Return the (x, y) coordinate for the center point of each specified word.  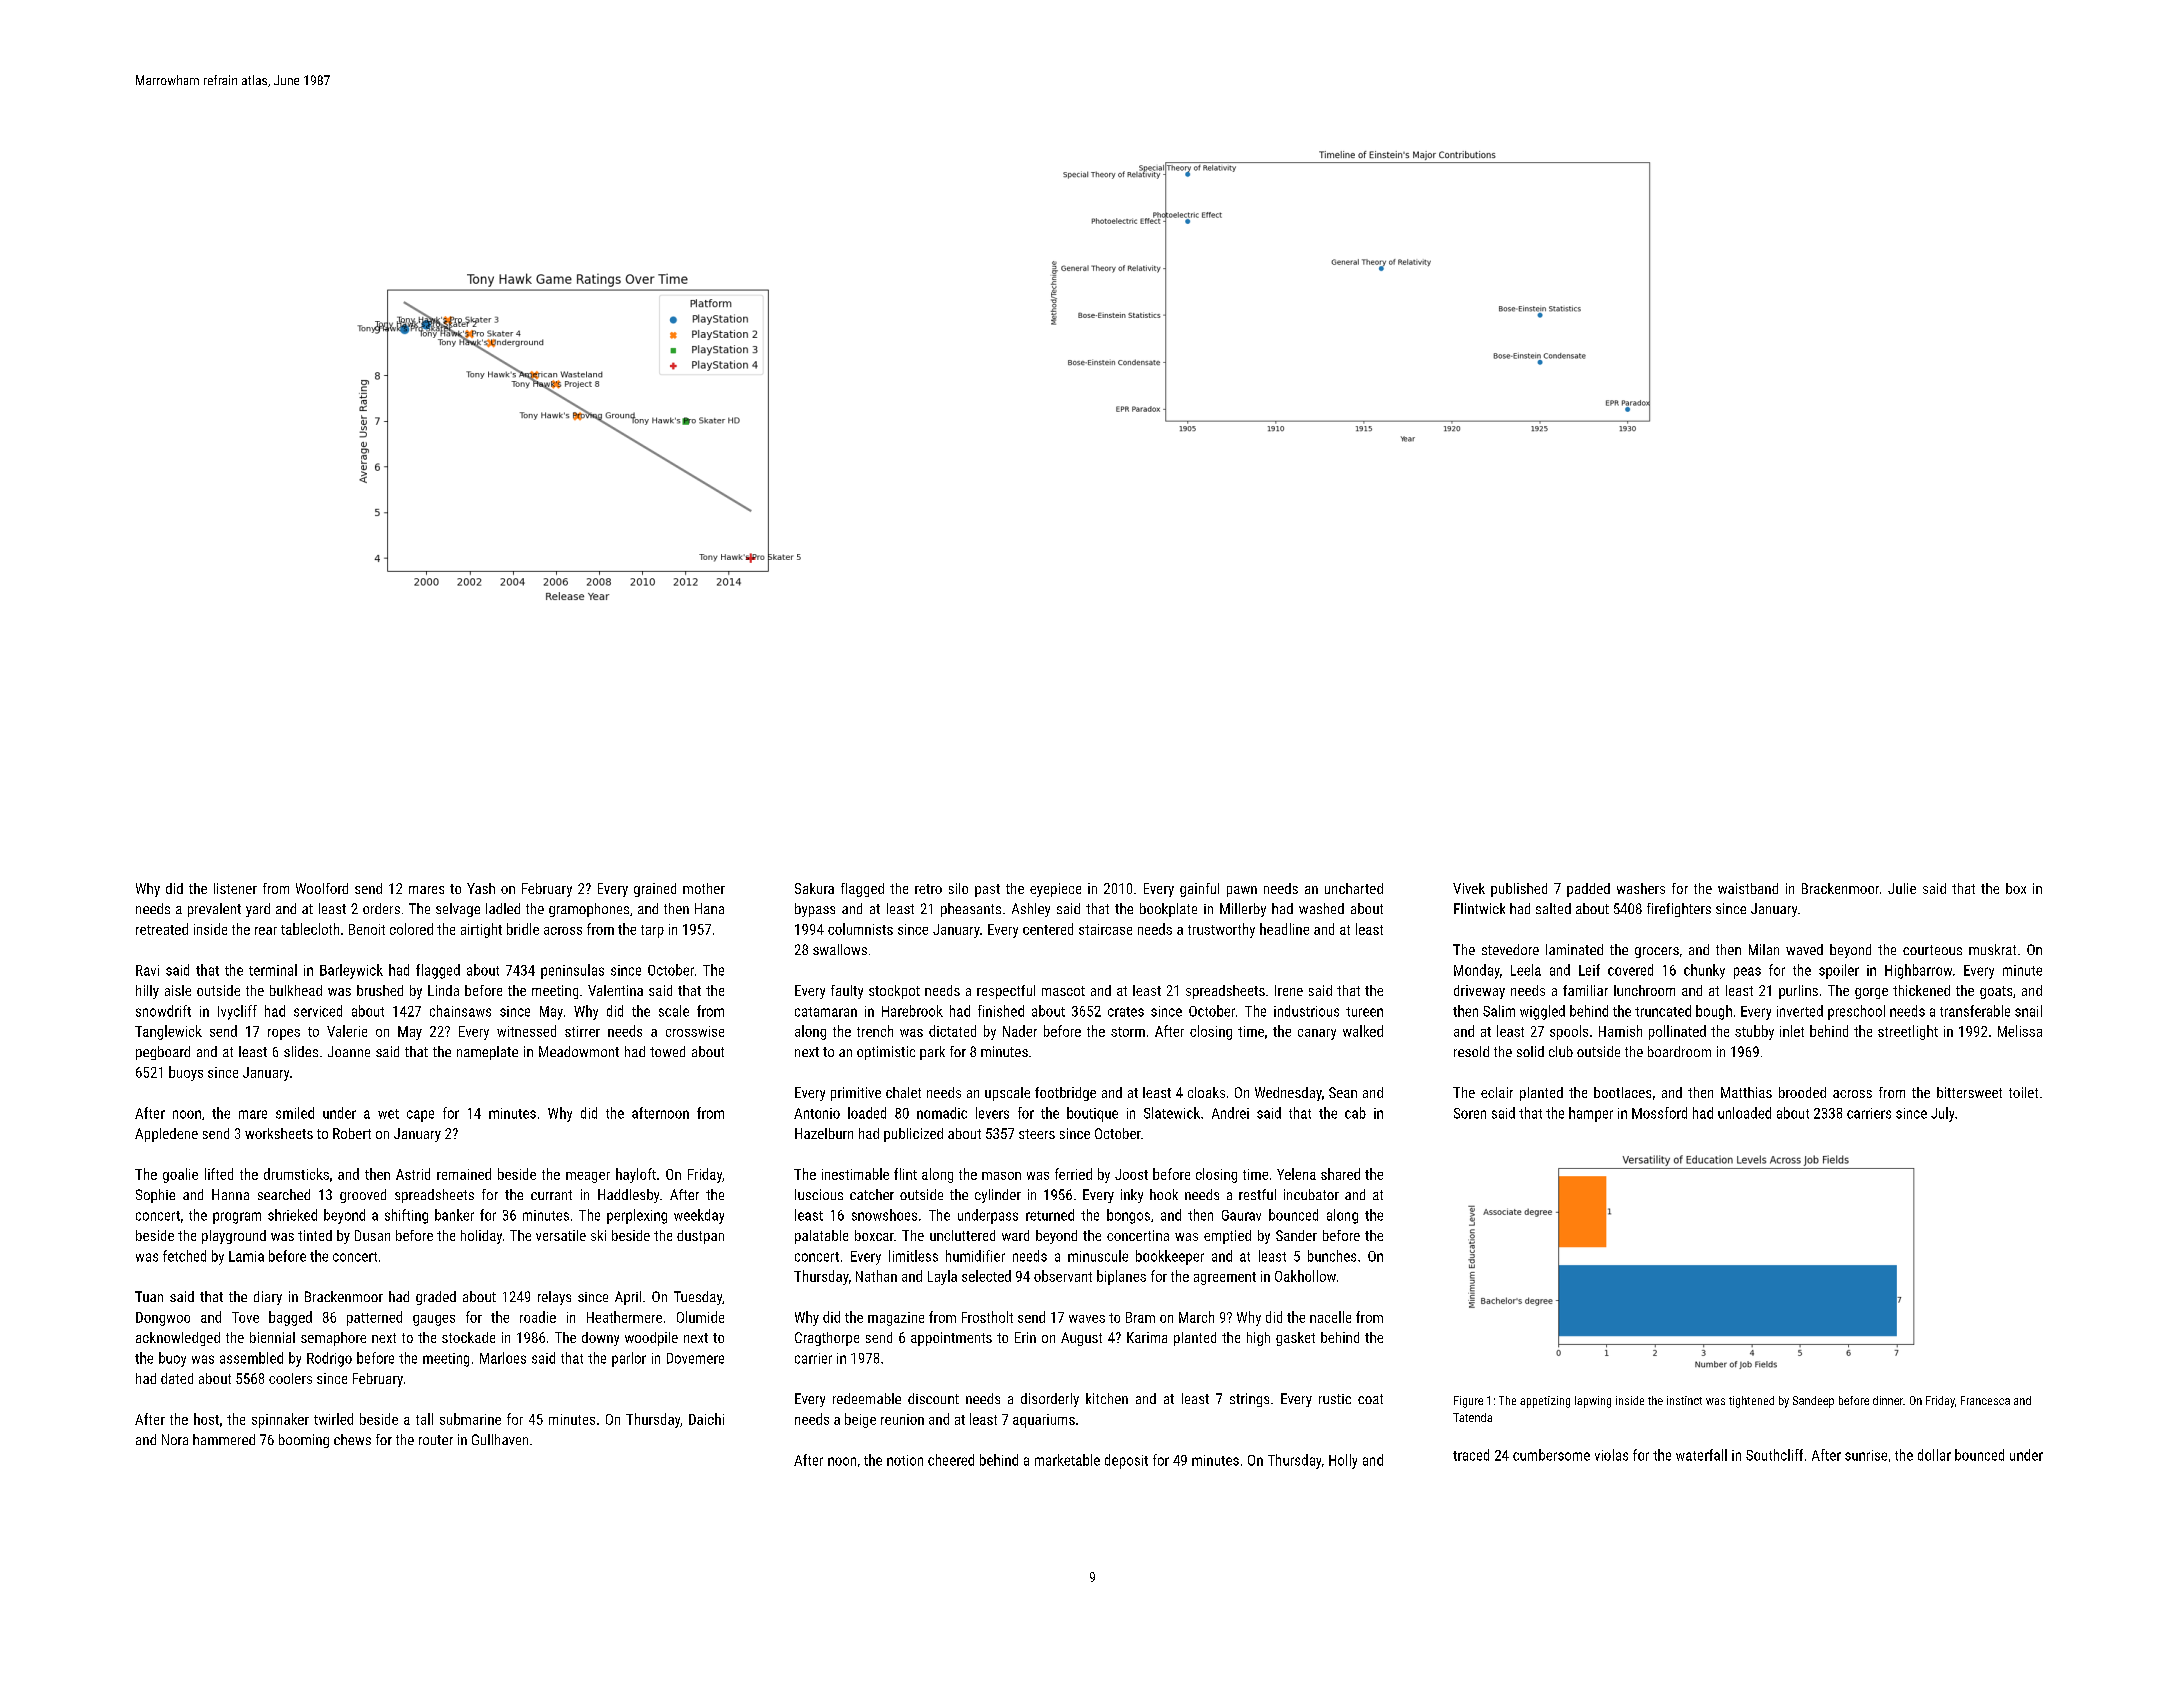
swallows (840, 949)
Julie (1902, 888)
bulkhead (296, 990)
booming (304, 1441)
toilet (2023, 1092)
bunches (1332, 1256)
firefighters (1679, 910)
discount (933, 1398)
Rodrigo (329, 1359)
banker (454, 1215)
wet (388, 1114)
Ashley (1031, 910)
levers (992, 1113)
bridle (523, 929)
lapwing (1593, 1402)
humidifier (975, 1256)
